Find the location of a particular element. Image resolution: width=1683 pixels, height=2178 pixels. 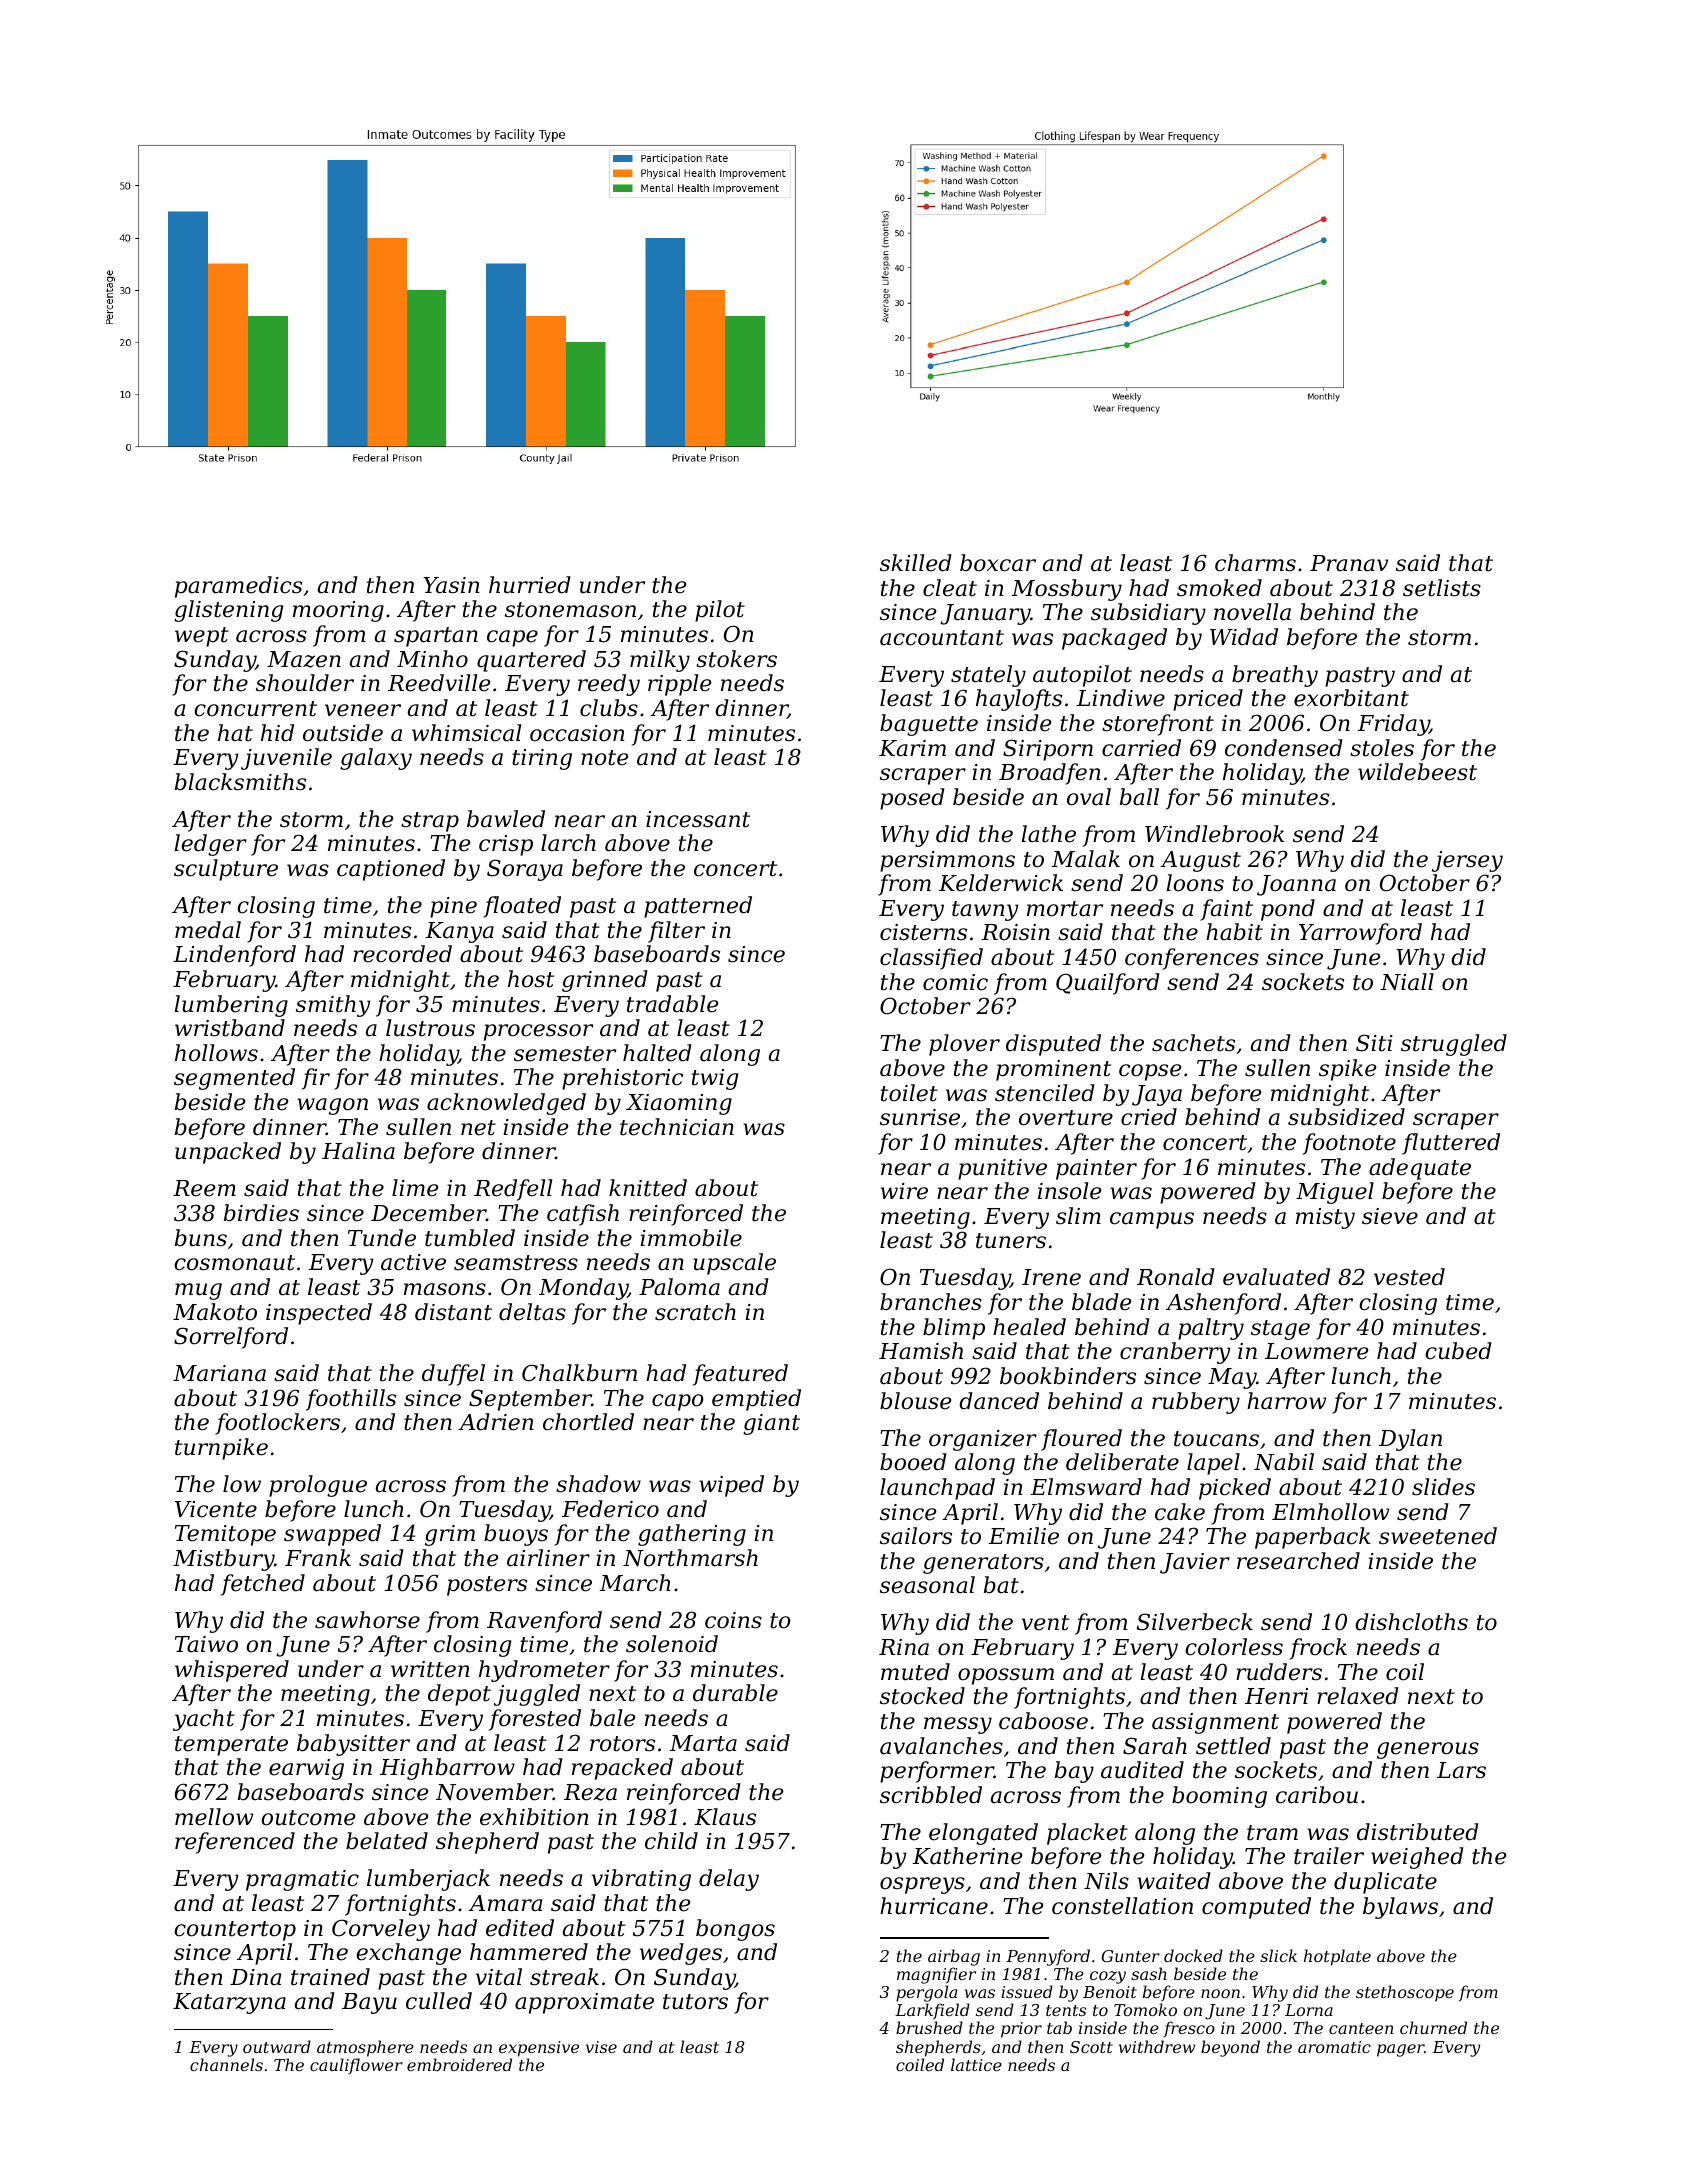

Reedville is located at coordinates (439, 683).
